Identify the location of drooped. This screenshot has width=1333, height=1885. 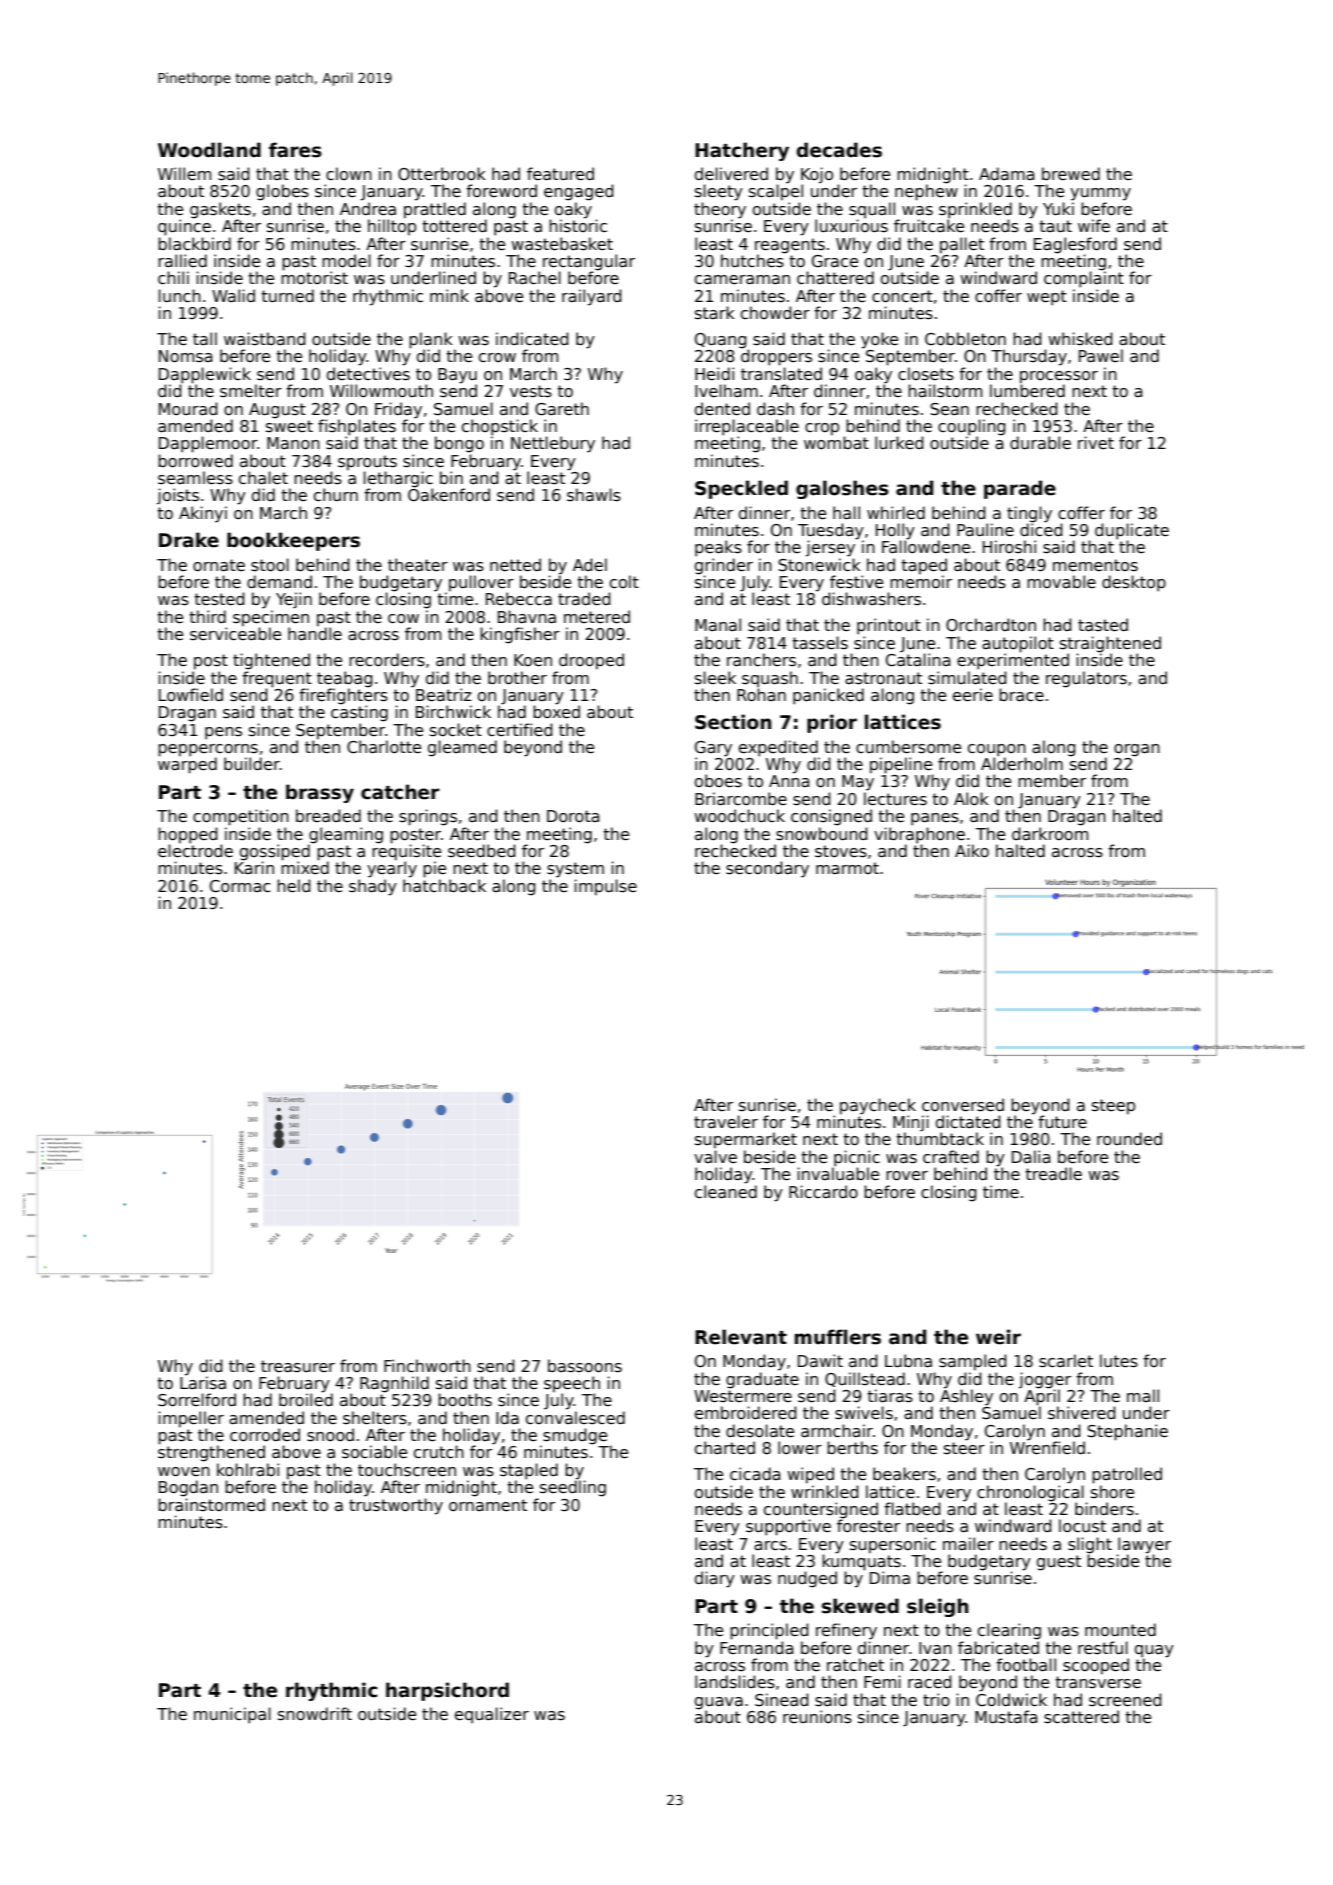
(591, 661).
